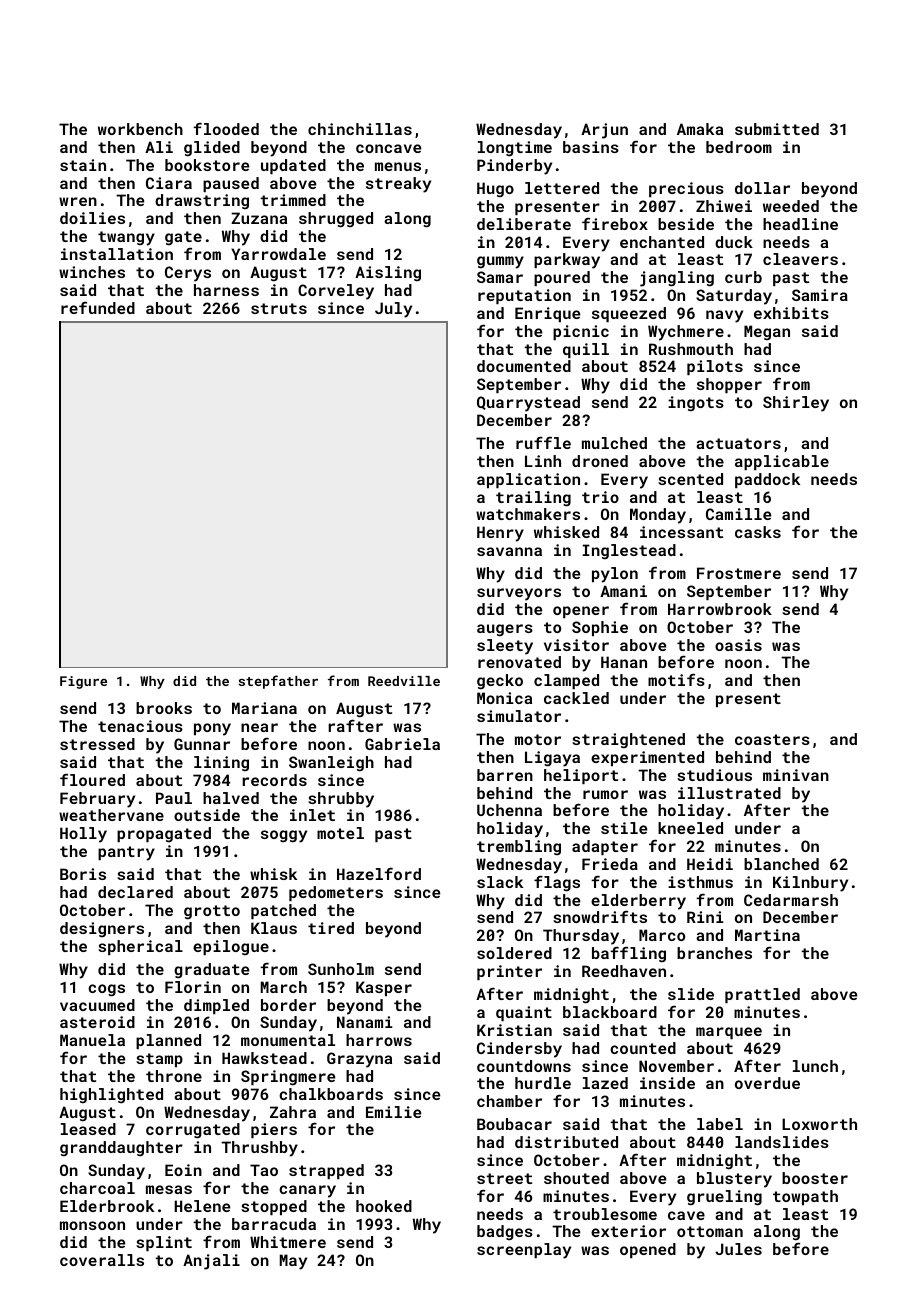 This document has height=1308, width=924. I want to click on Florin, so click(193, 987).
